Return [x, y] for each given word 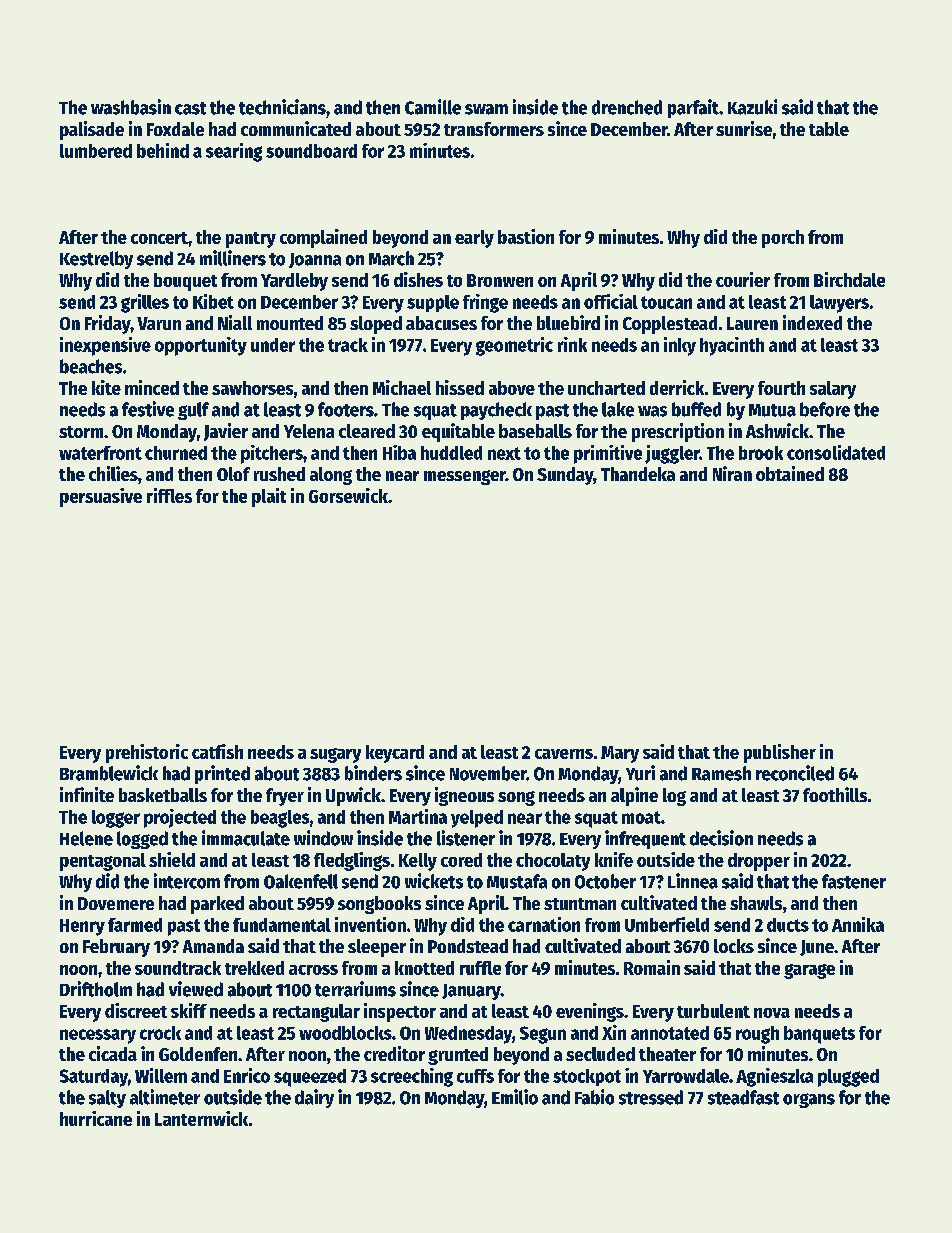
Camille [433, 107]
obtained [790, 473]
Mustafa [517, 881]
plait [269, 497]
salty [107, 1099]
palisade [92, 130]
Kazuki [752, 107]
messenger [465, 477]
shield [172, 859]
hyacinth [732, 346]
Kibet [213, 301]
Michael [402, 387]
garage [809, 971]
